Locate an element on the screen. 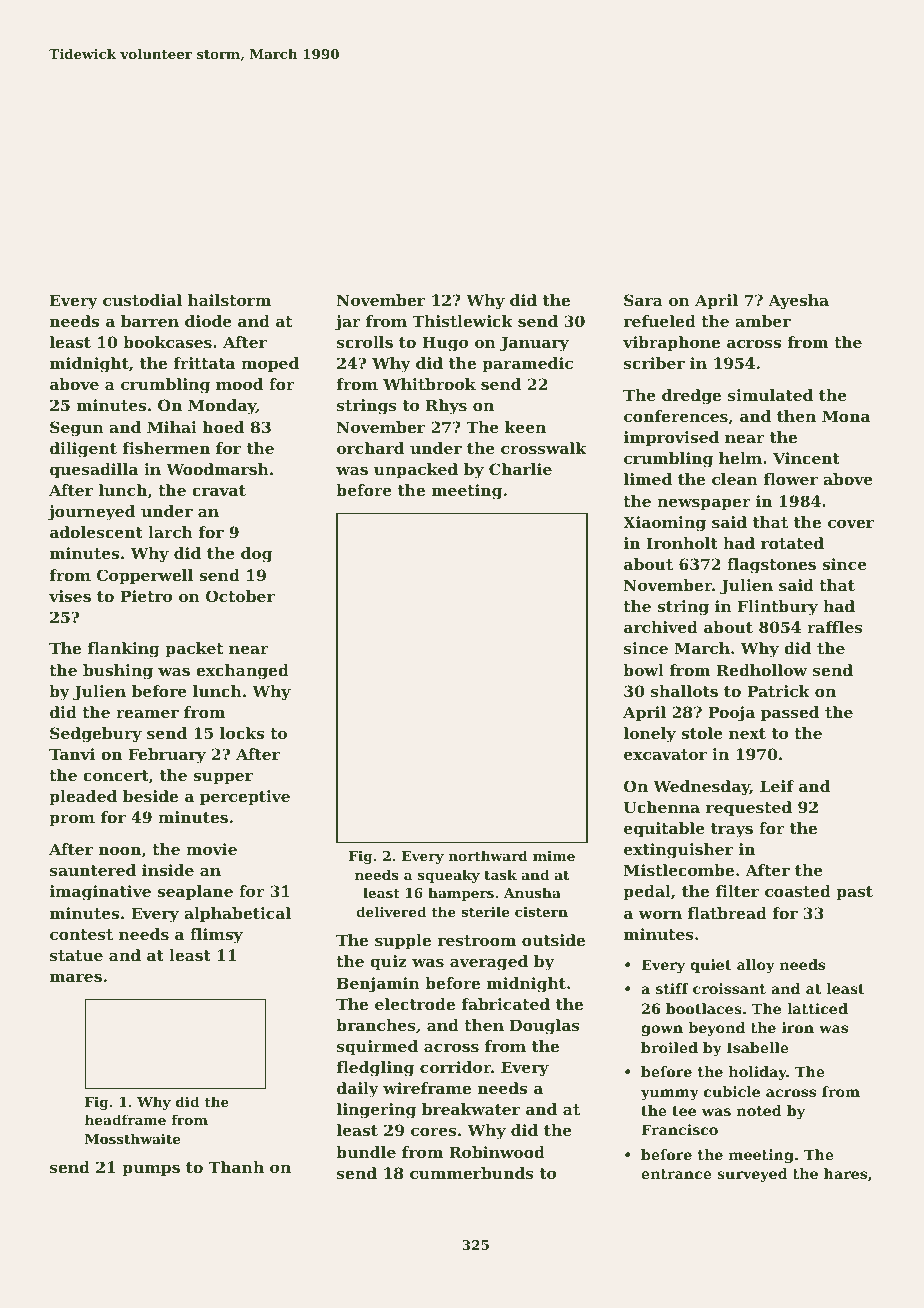  Sara is located at coordinates (643, 300).
